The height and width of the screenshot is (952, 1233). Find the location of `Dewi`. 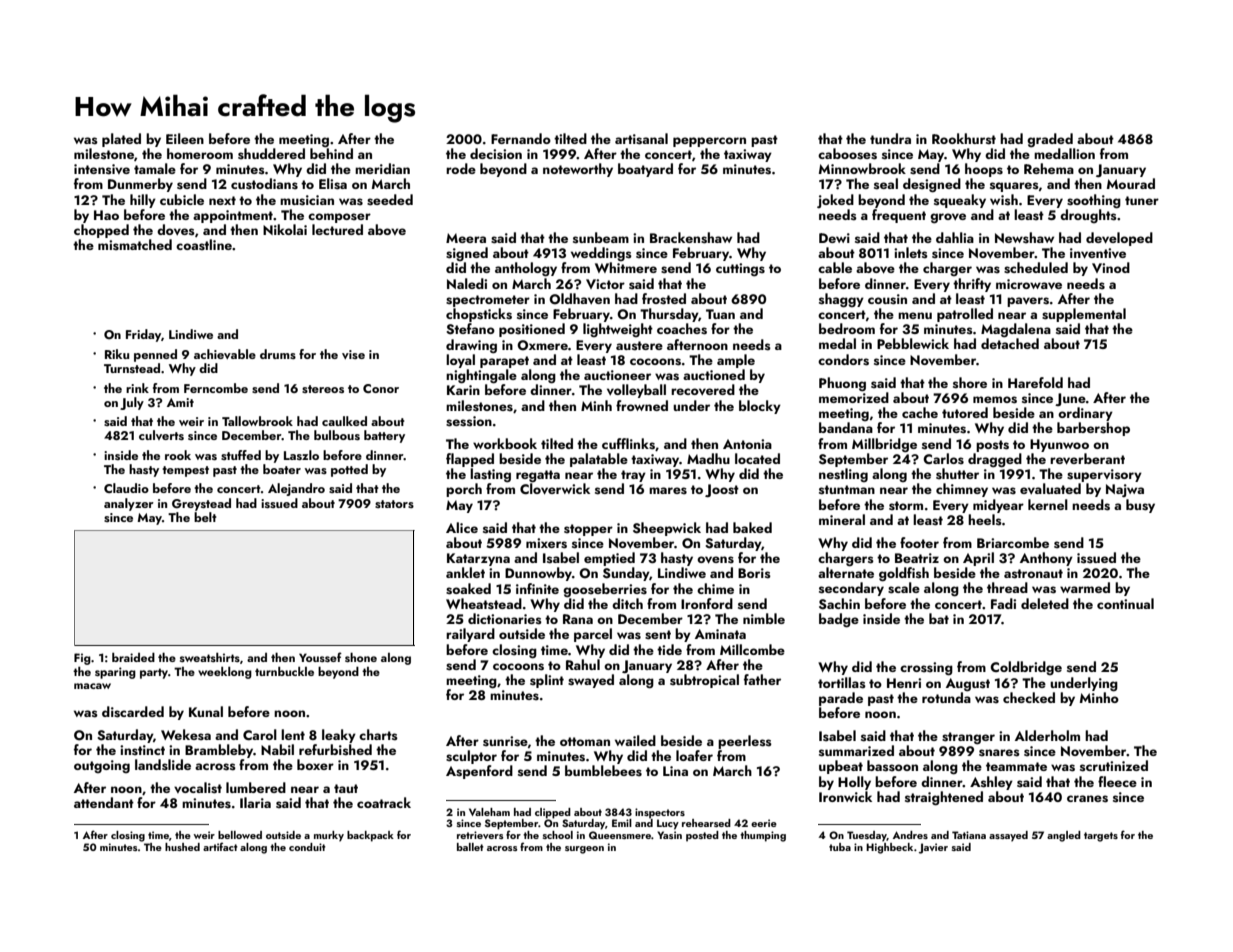

Dewi is located at coordinates (834, 238).
